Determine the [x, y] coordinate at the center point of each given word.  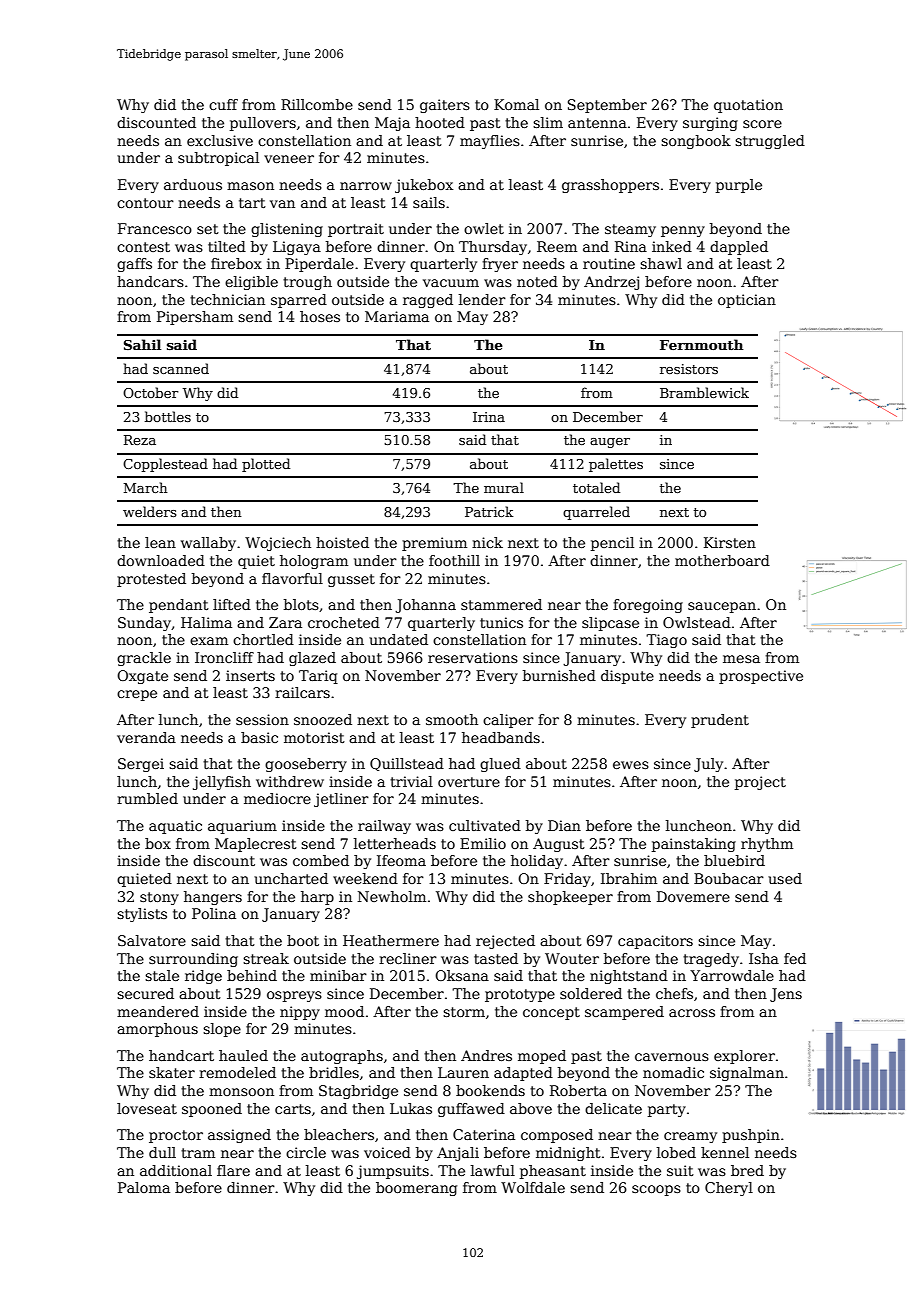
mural [504, 487]
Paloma [144, 1187]
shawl [661, 263]
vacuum [451, 283]
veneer [289, 159]
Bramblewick [704, 392]
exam [209, 641]
